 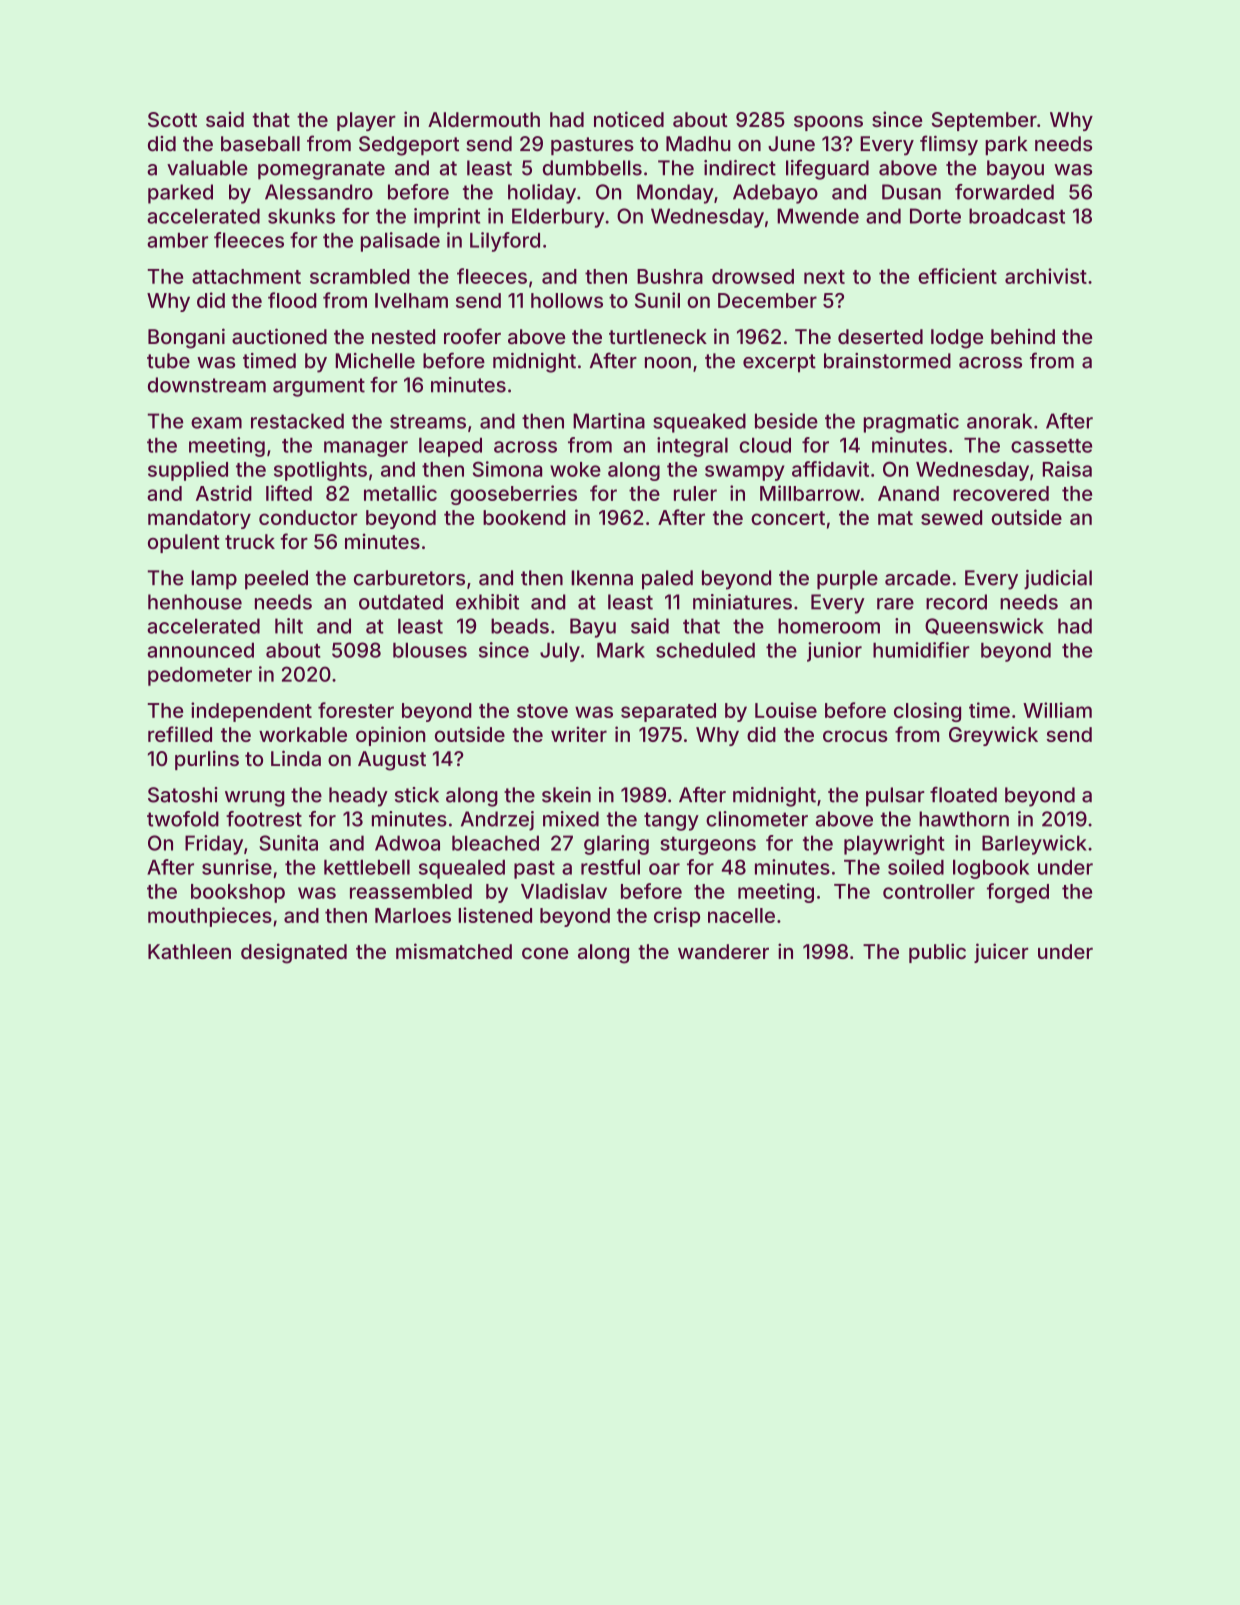 What do you see at coordinates (921, 650) in the page?
I see `humidifier` at bounding box center [921, 650].
